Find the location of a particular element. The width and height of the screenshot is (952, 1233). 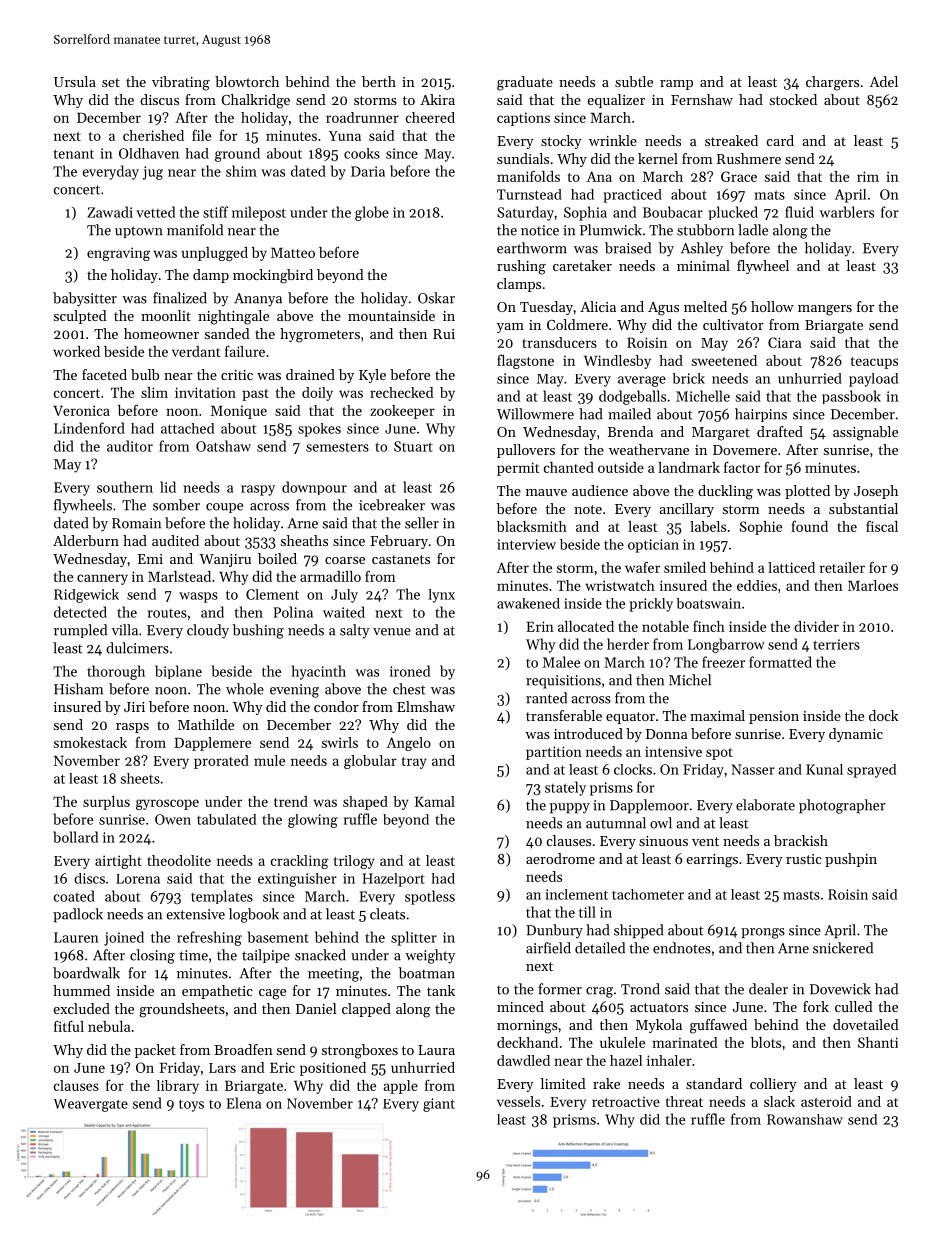

graduate is located at coordinates (525, 83).
